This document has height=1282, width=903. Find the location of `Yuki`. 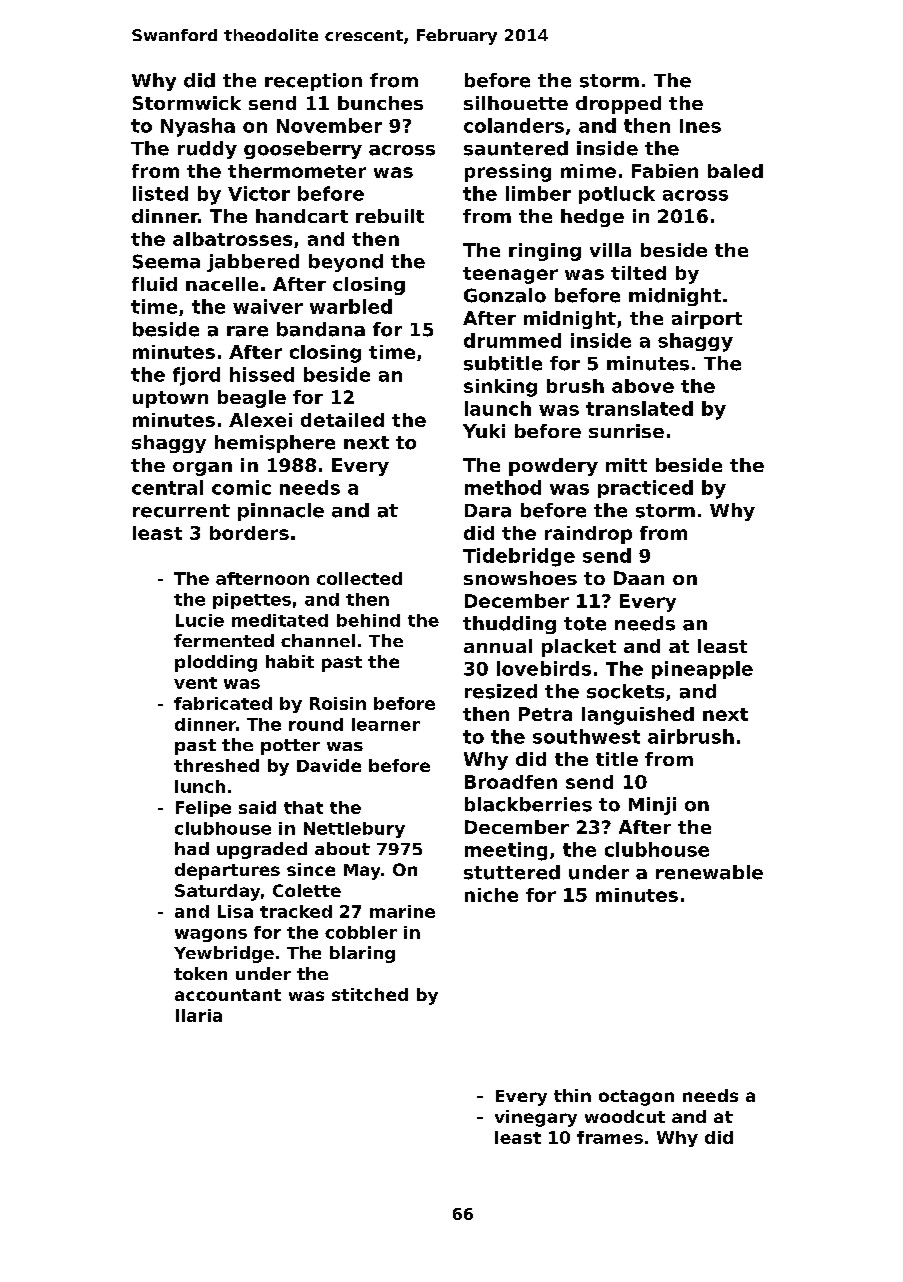

Yuki is located at coordinates (484, 431).
